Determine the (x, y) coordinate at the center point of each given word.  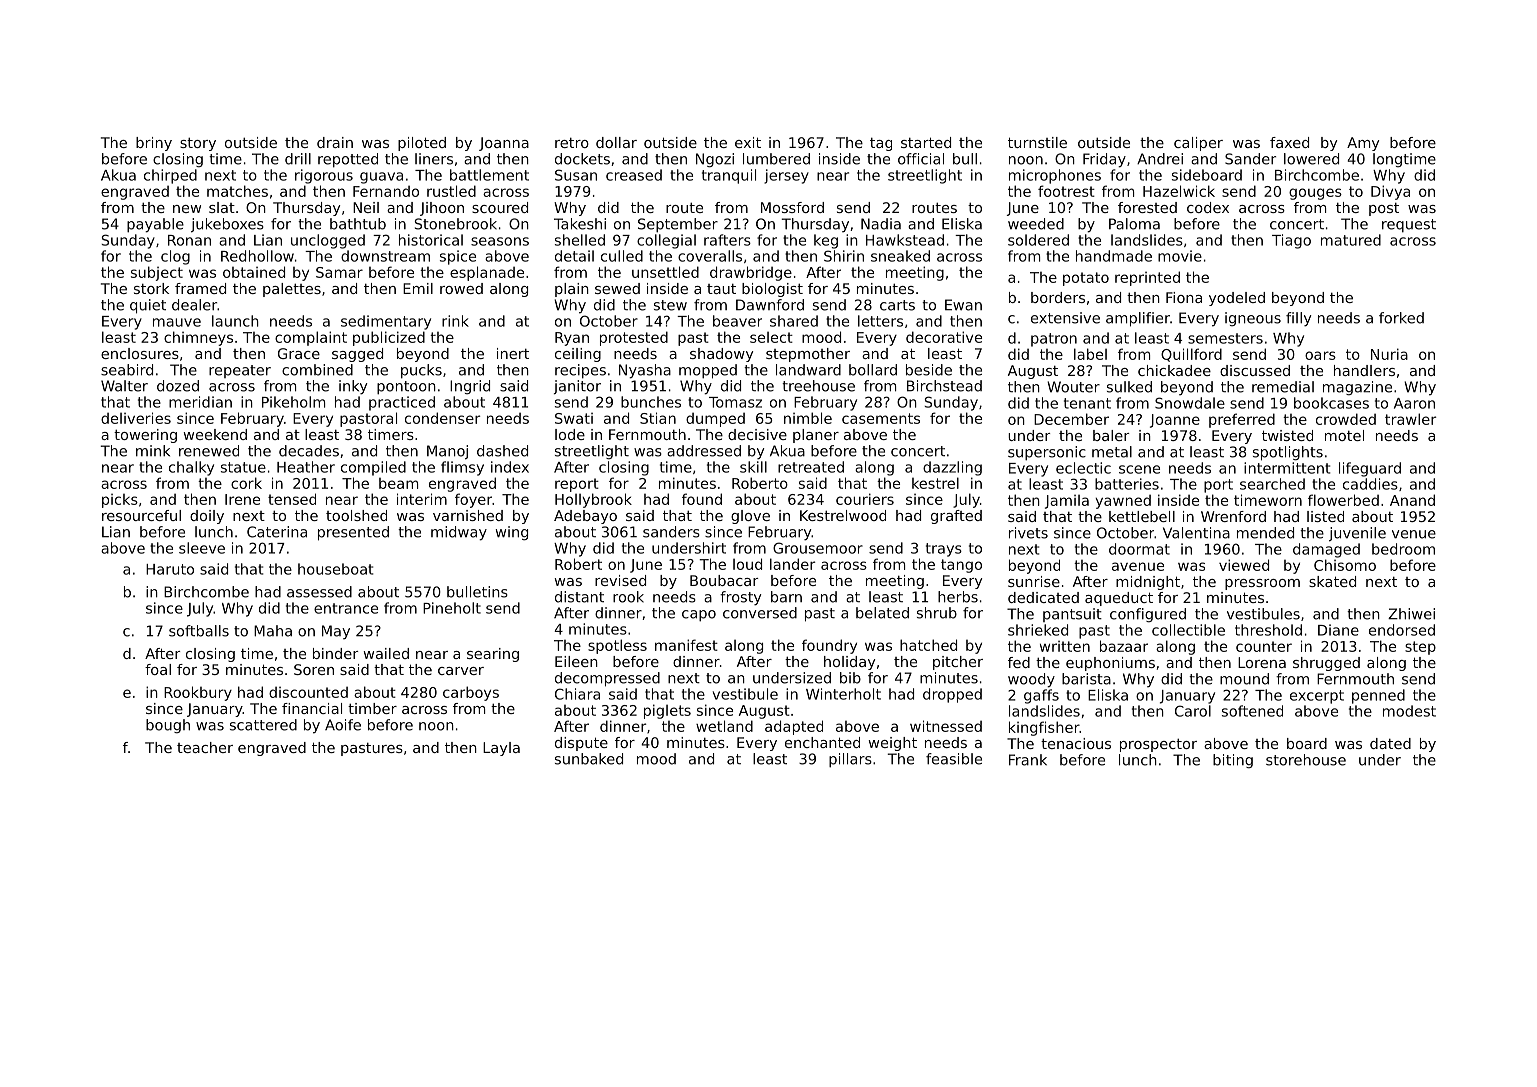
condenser (442, 418)
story (198, 144)
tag (881, 144)
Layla (501, 749)
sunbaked (589, 759)
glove (750, 517)
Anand (1412, 500)
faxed (1289, 142)
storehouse (1306, 760)
